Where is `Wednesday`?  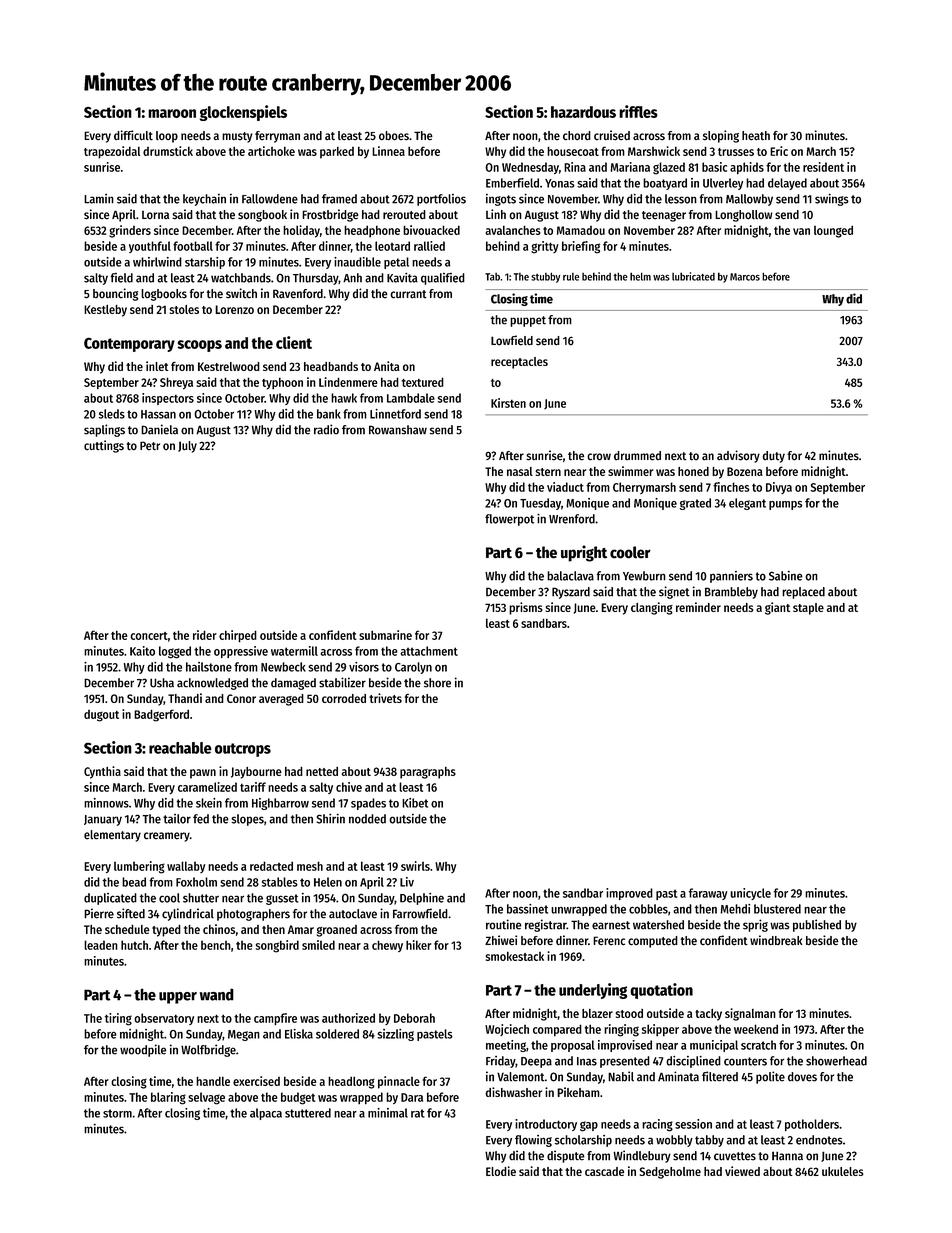
Wednesday is located at coordinates (530, 168).
